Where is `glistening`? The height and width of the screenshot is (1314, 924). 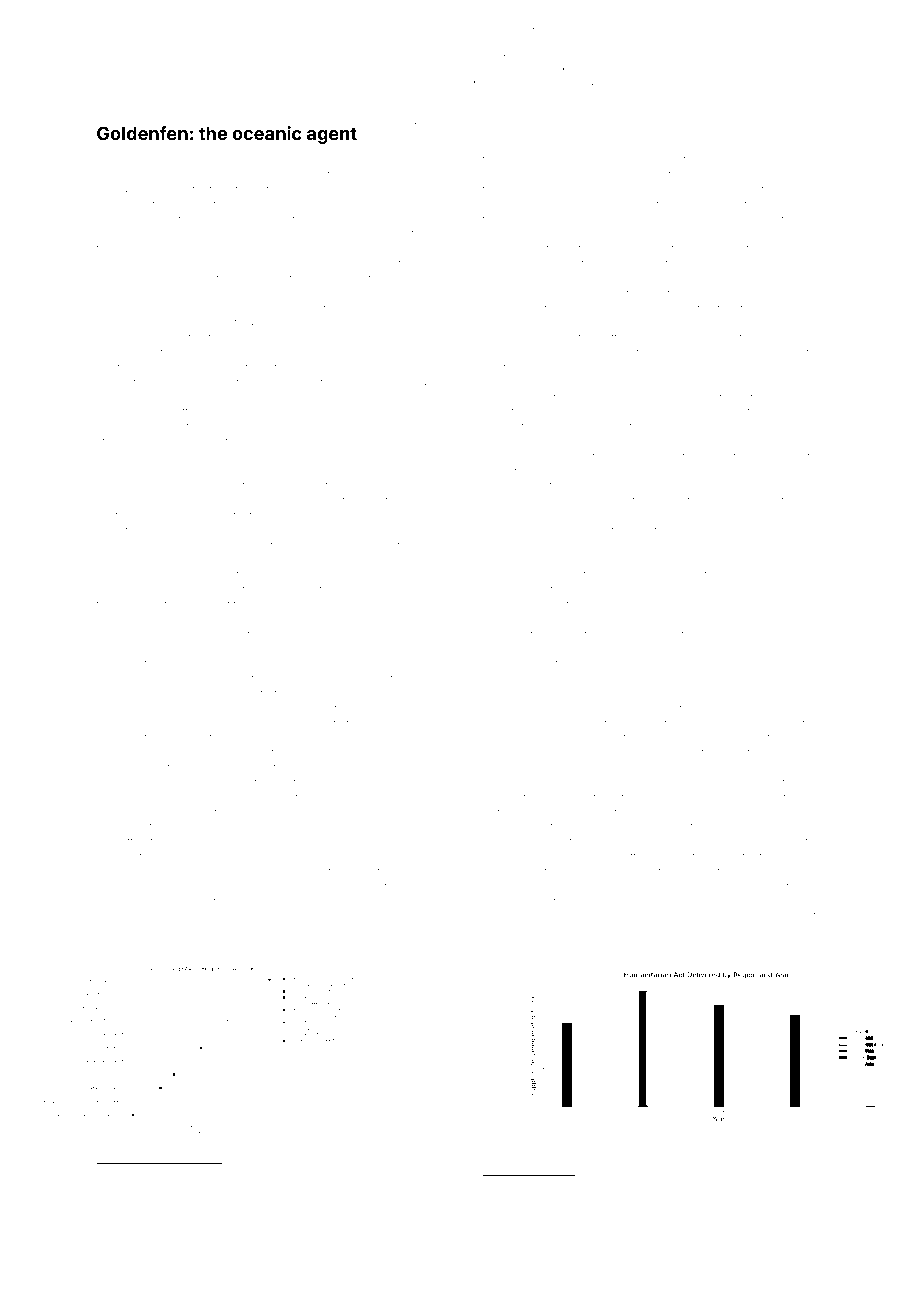
glistening is located at coordinates (211, 1176).
